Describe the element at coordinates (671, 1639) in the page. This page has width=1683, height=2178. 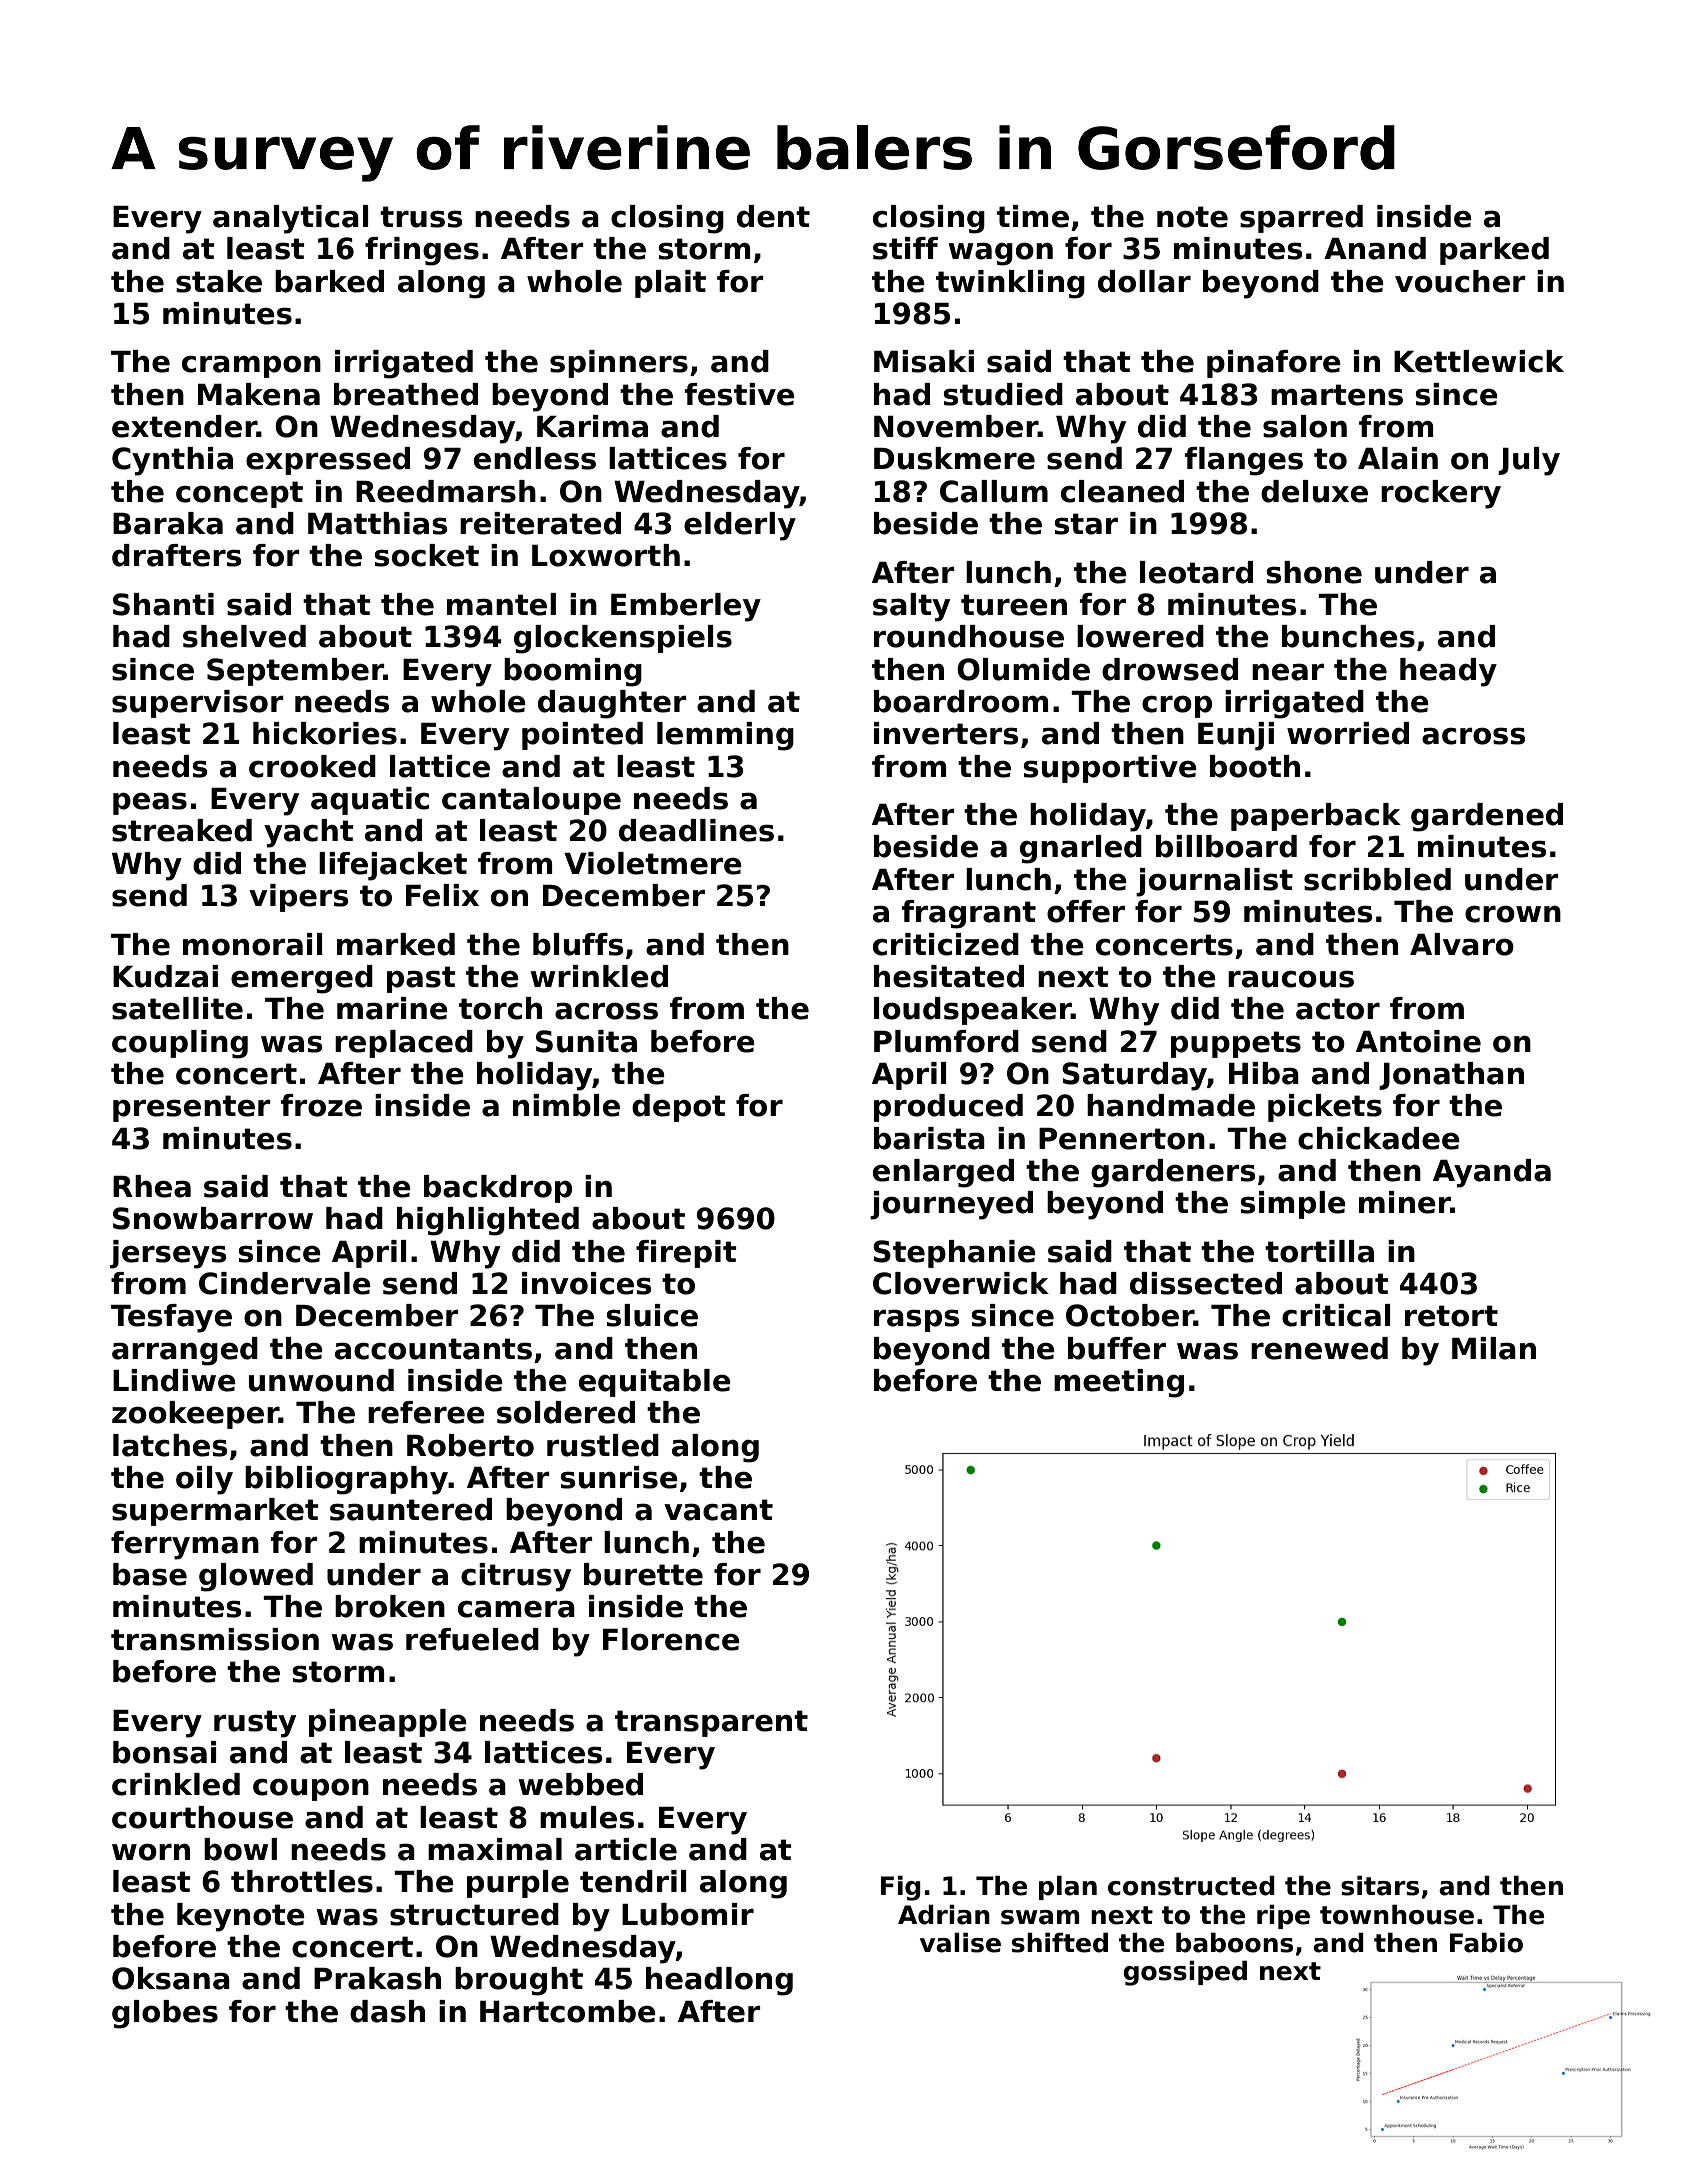
I see `Florence` at that location.
